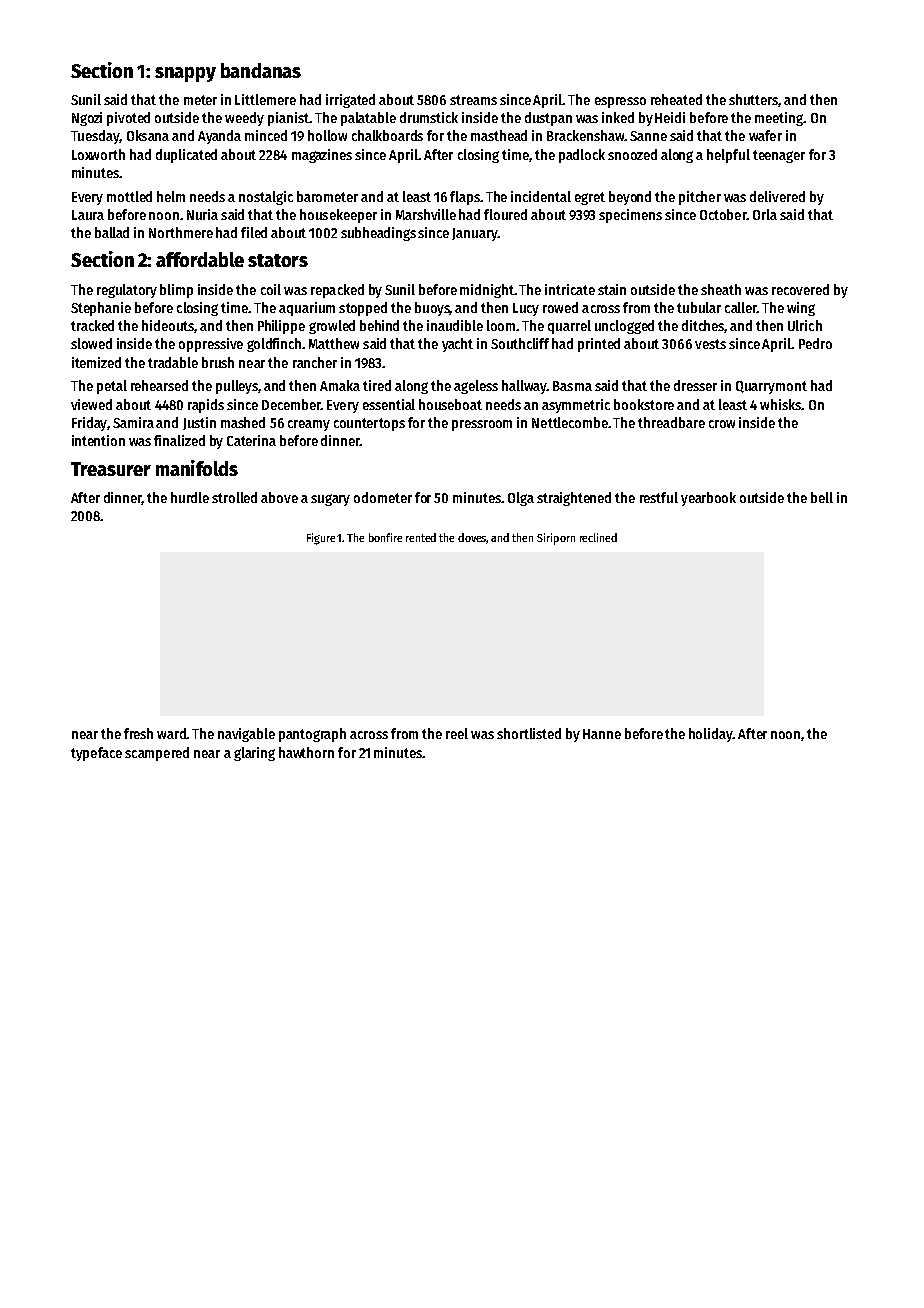 The width and height of the image is (924, 1308). What do you see at coordinates (800, 289) in the image?
I see `recovered` at bounding box center [800, 289].
